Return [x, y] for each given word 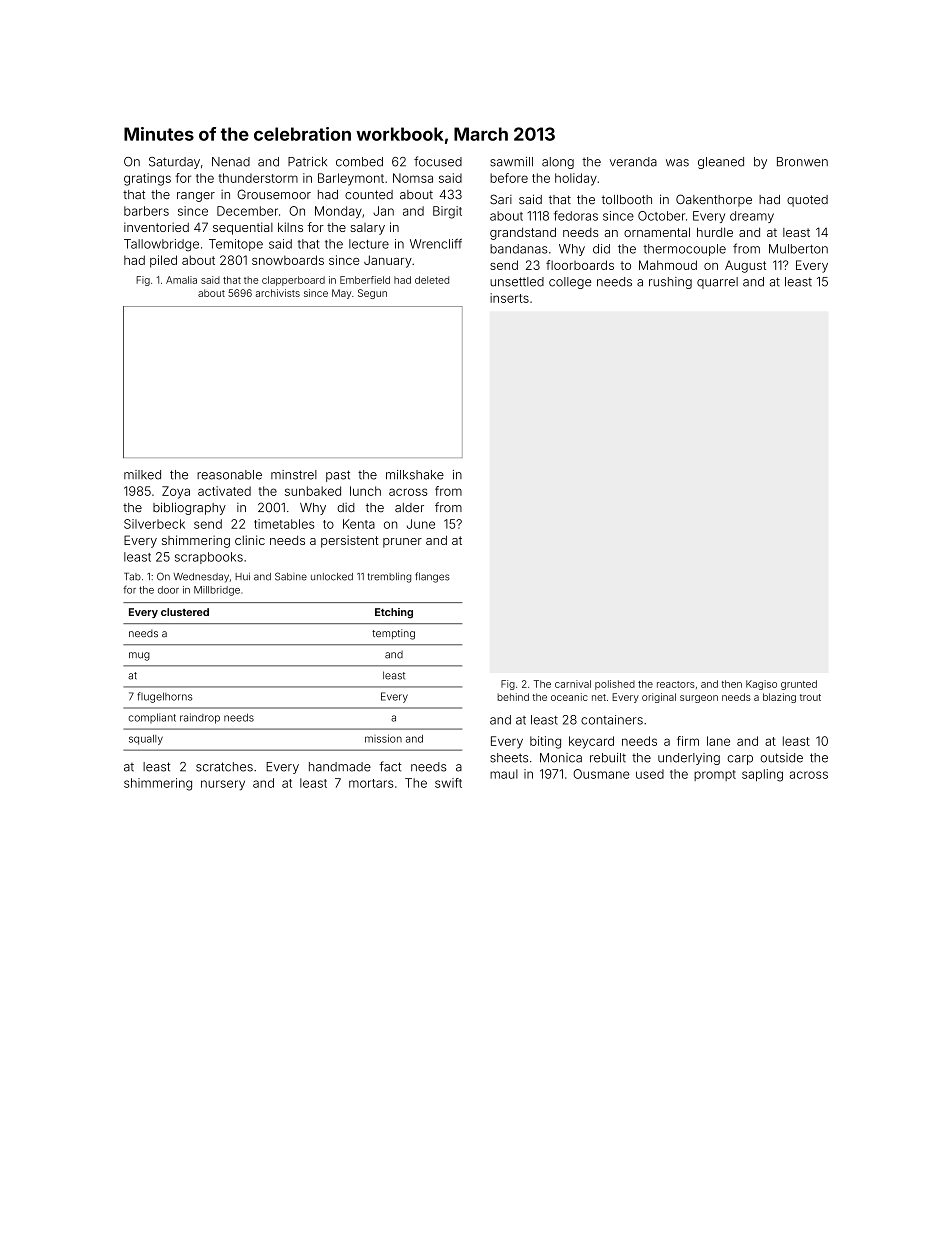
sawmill [511, 162]
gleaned [721, 163]
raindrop [200, 718]
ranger [196, 197]
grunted [799, 685]
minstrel [294, 475]
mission [383, 738]
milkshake [415, 475]
